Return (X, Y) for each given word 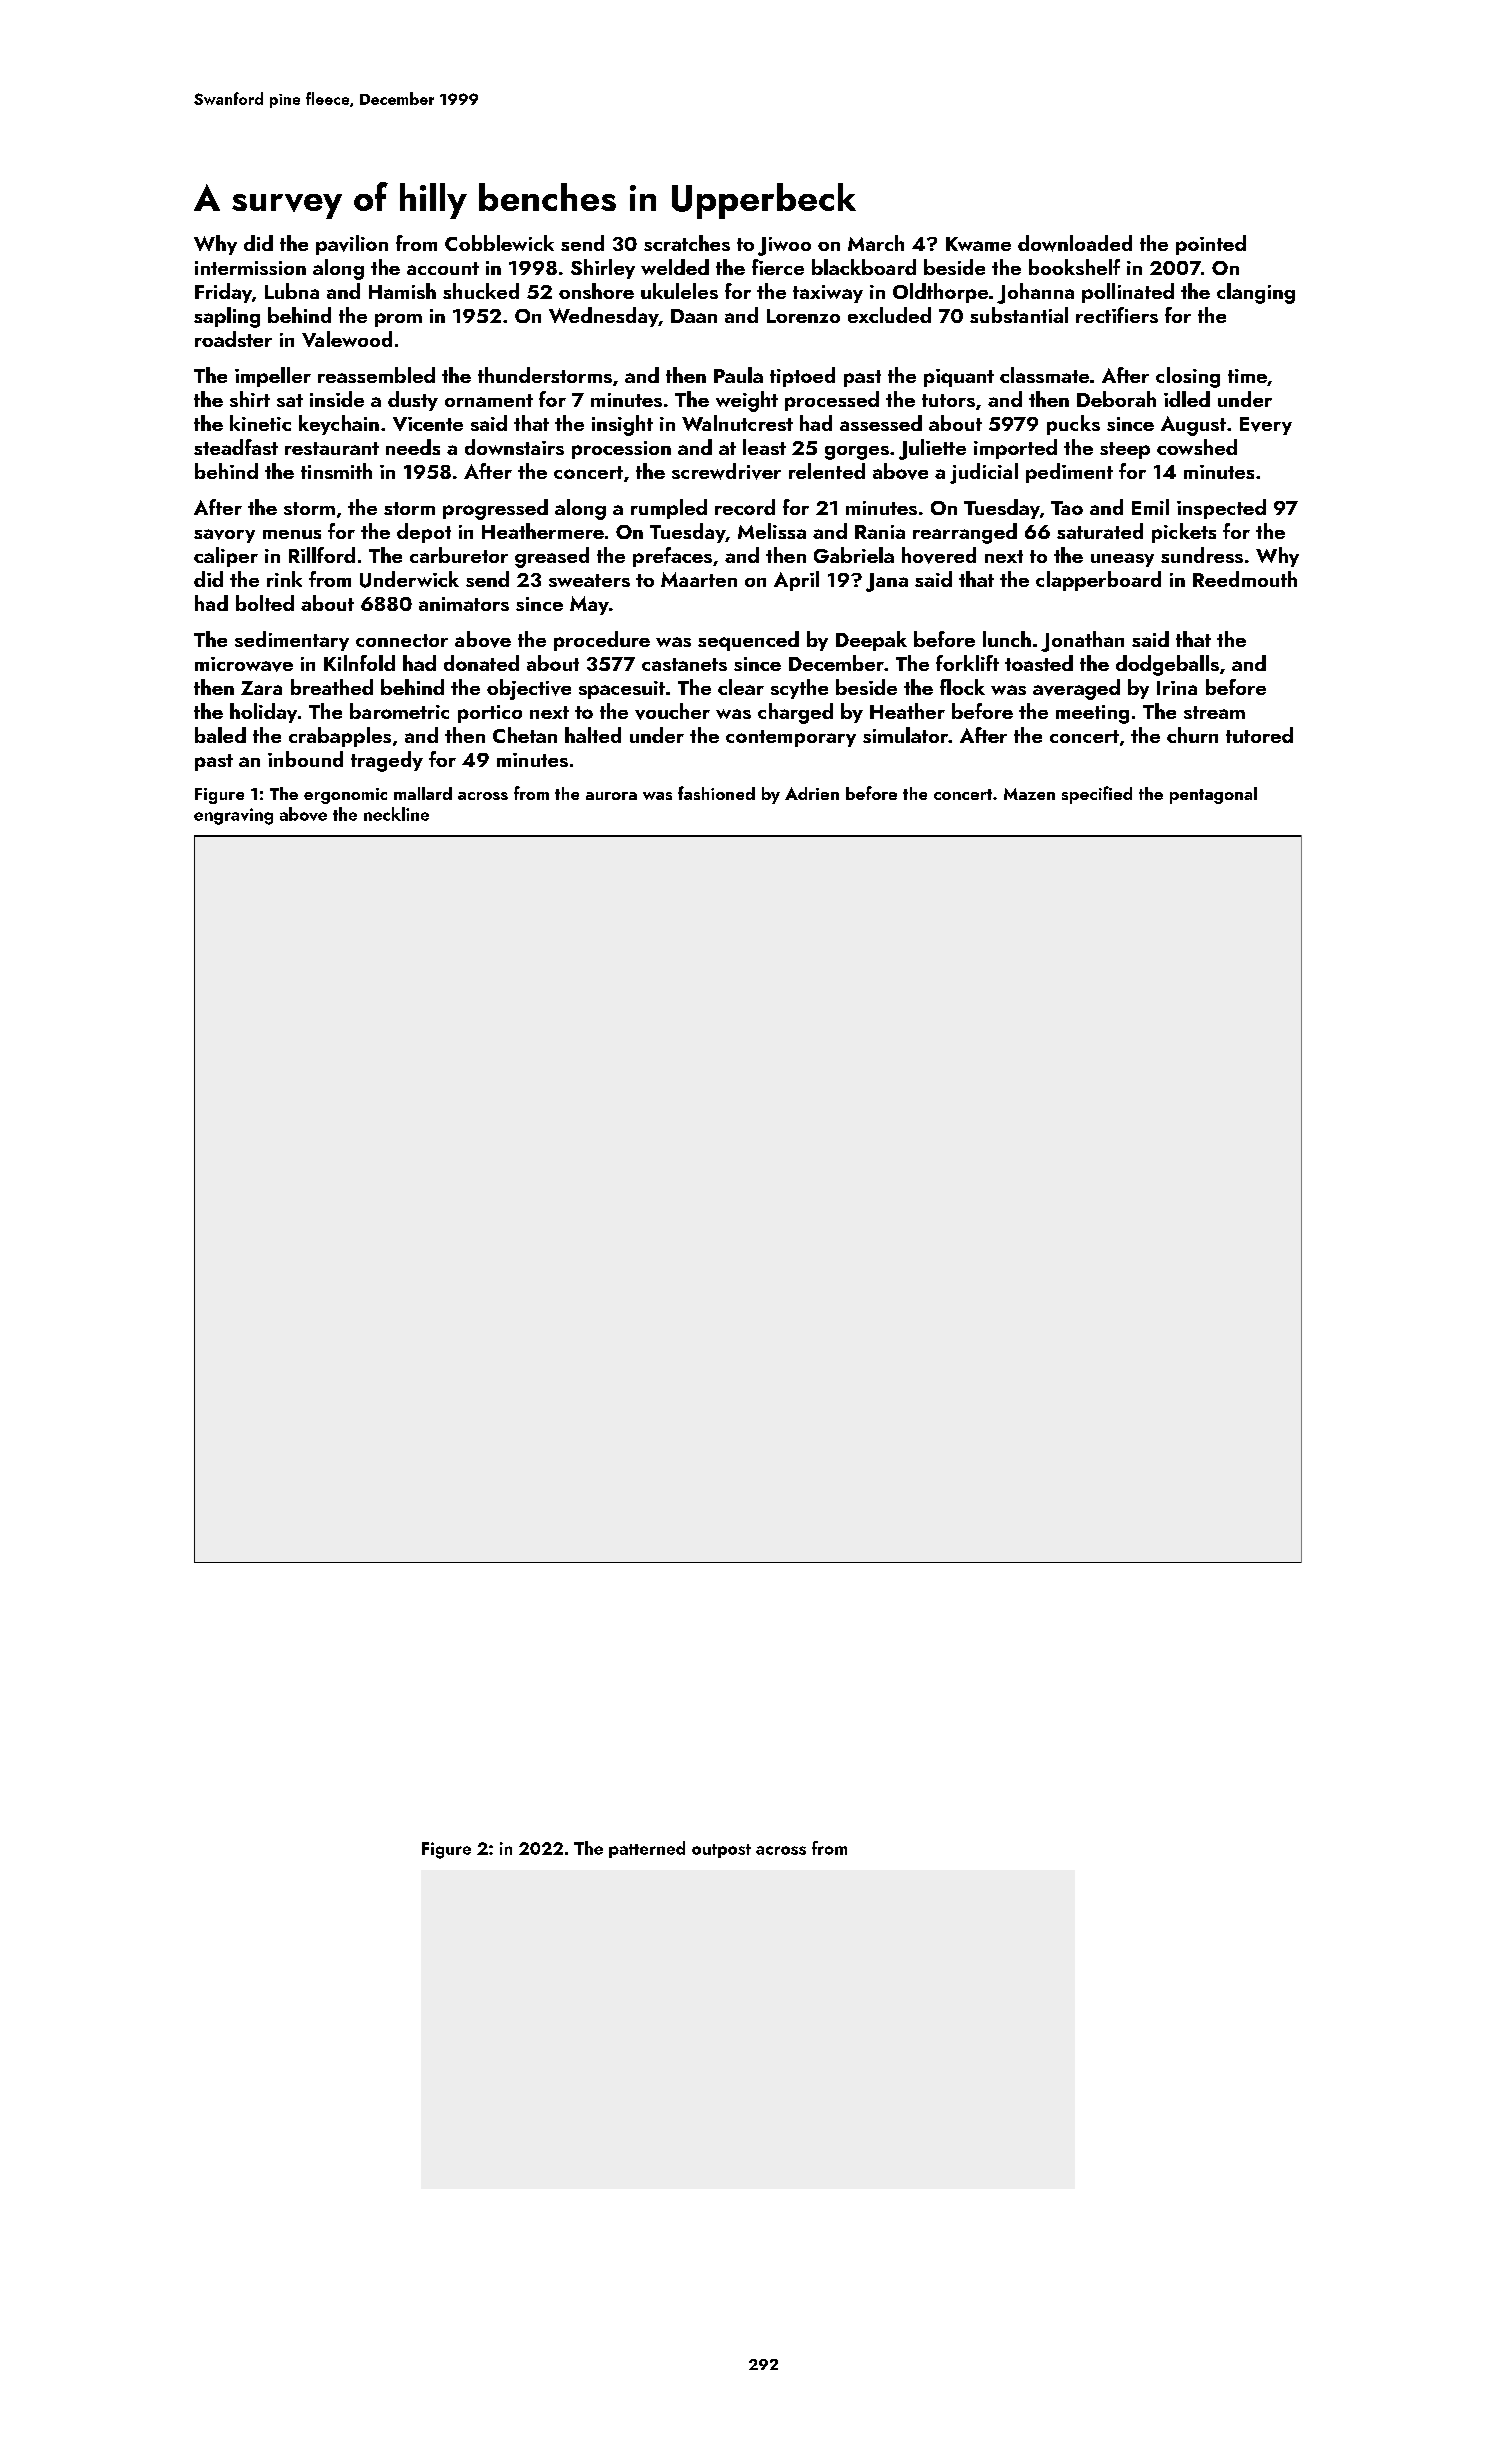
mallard (423, 793)
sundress (1202, 555)
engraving (233, 816)
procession (621, 450)
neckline (396, 814)
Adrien (812, 793)
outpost (721, 1851)
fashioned (716, 793)
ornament (489, 400)
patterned (647, 1849)
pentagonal (1213, 795)
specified (1097, 795)
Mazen (1029, 794)
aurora (611, 796)
